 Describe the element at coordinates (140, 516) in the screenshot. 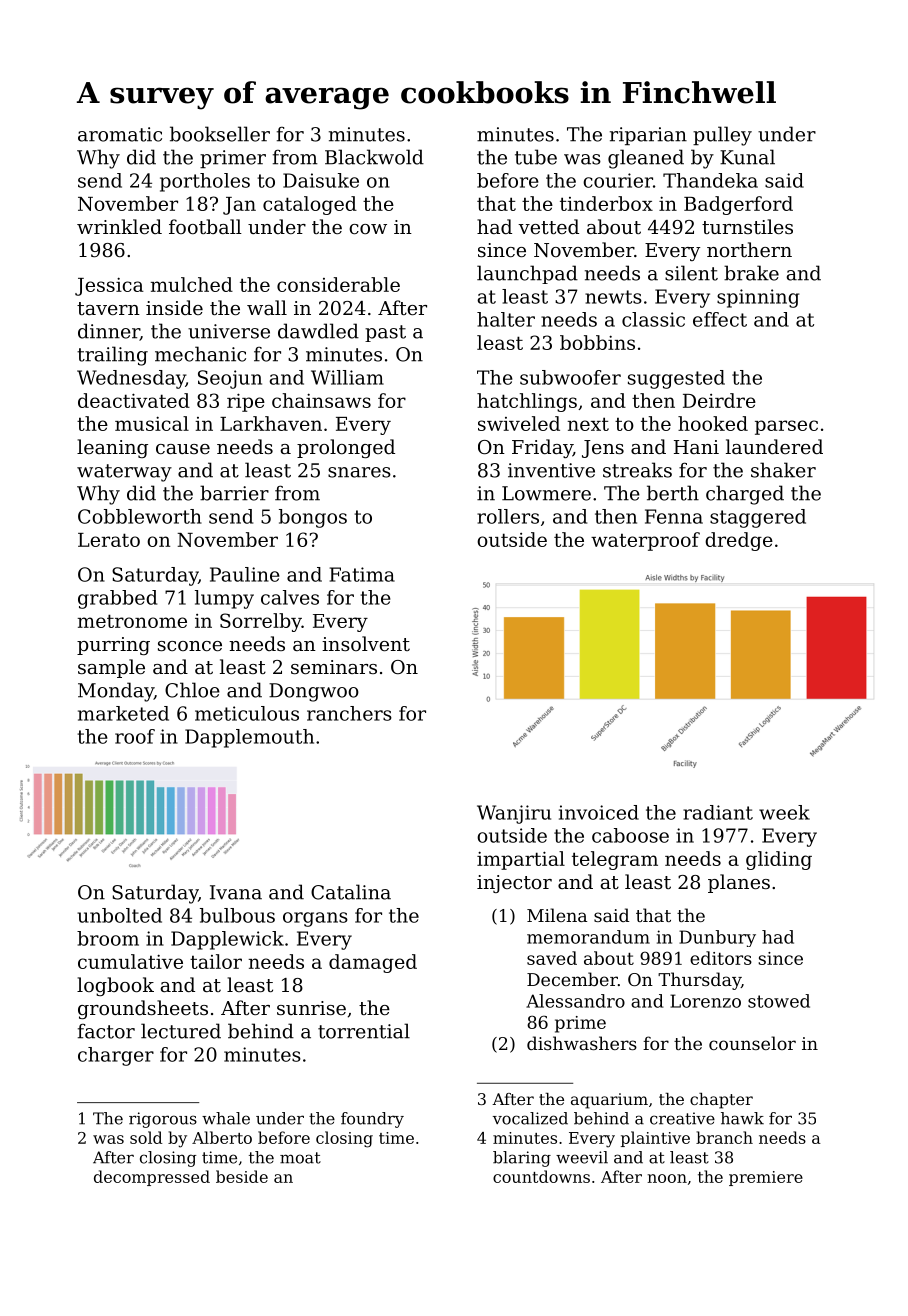

I see `Cobbleworth` at that location.
